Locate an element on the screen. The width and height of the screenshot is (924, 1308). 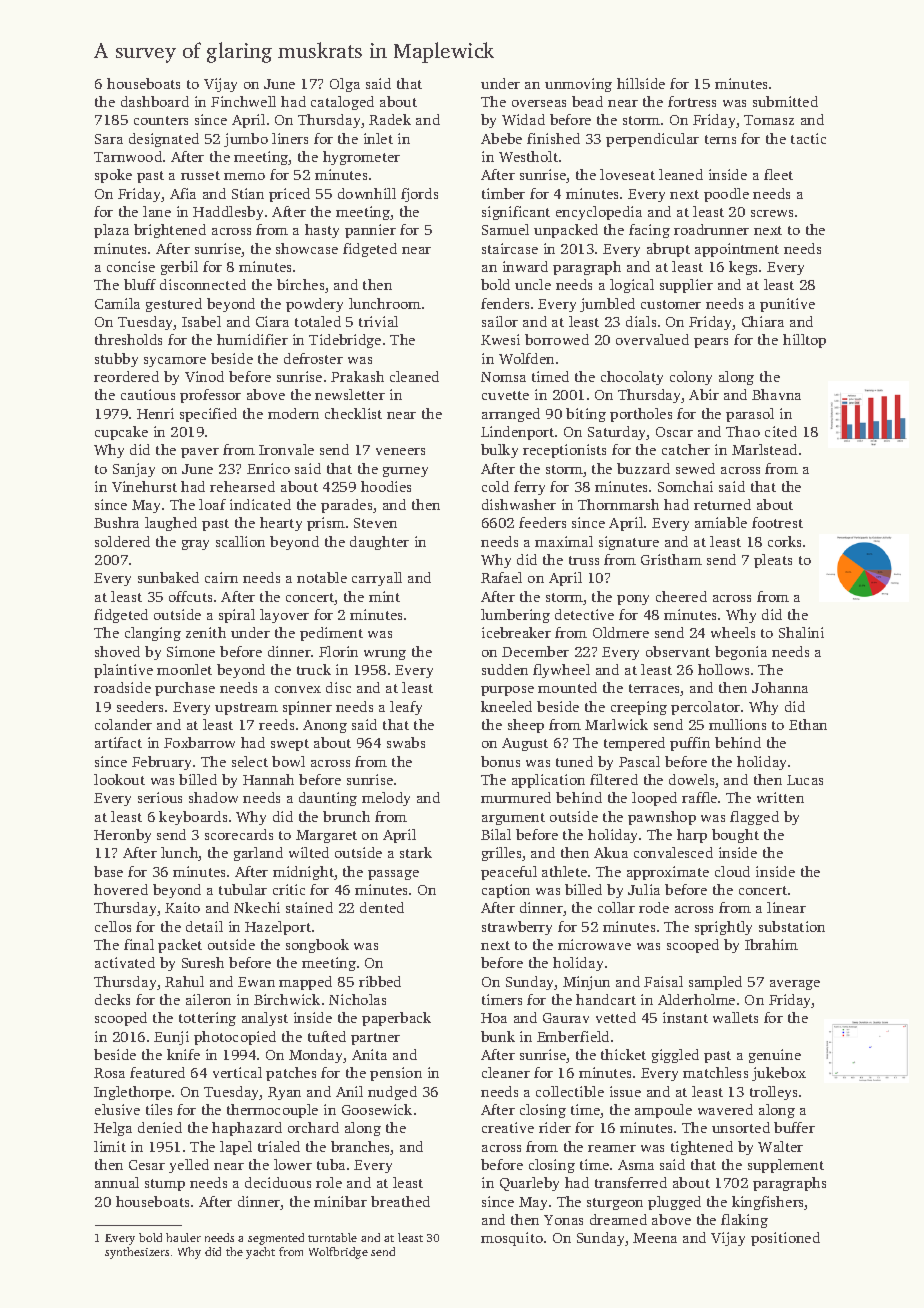
dashboard is located at coordinates (155, 101).
